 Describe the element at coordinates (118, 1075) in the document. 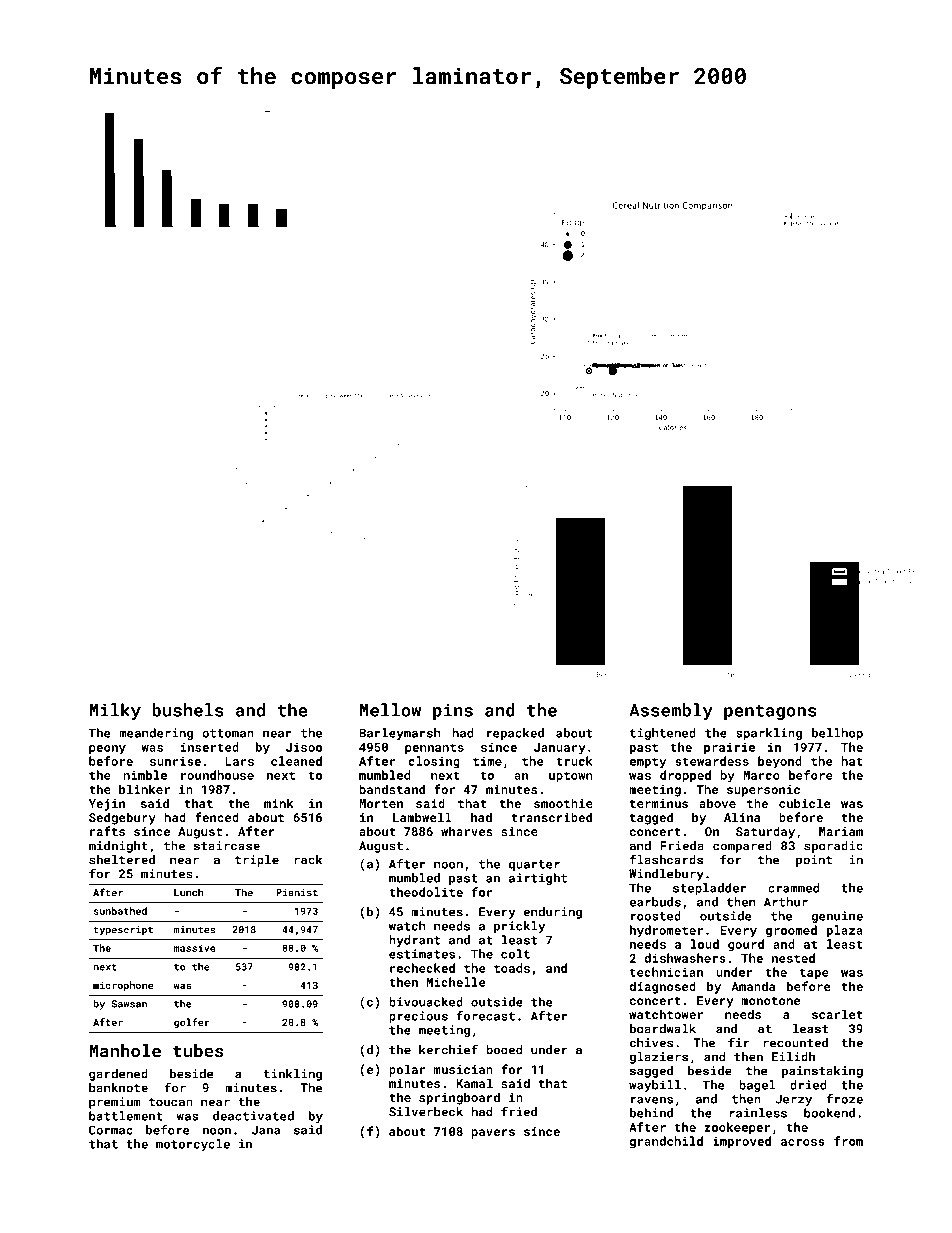

I see `gardened` at that location.
